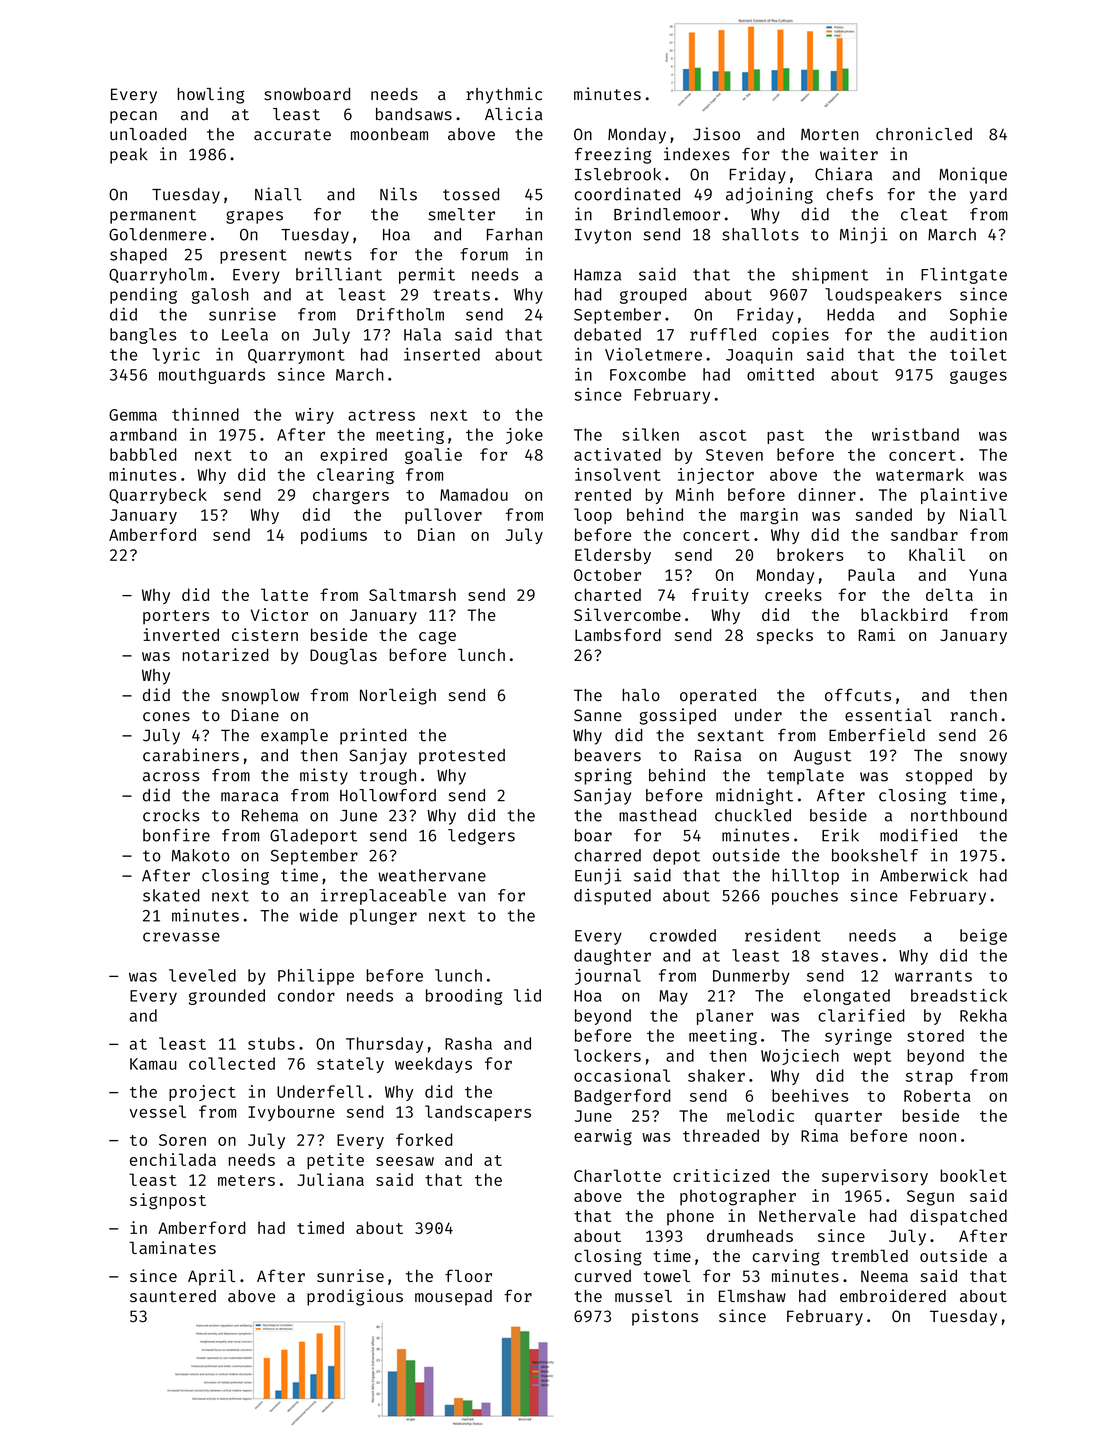 The height and width of the image is (1445, 1117). Describe the element at coordinates (618, 634) in the image. I see `Lambsford` at that location.
